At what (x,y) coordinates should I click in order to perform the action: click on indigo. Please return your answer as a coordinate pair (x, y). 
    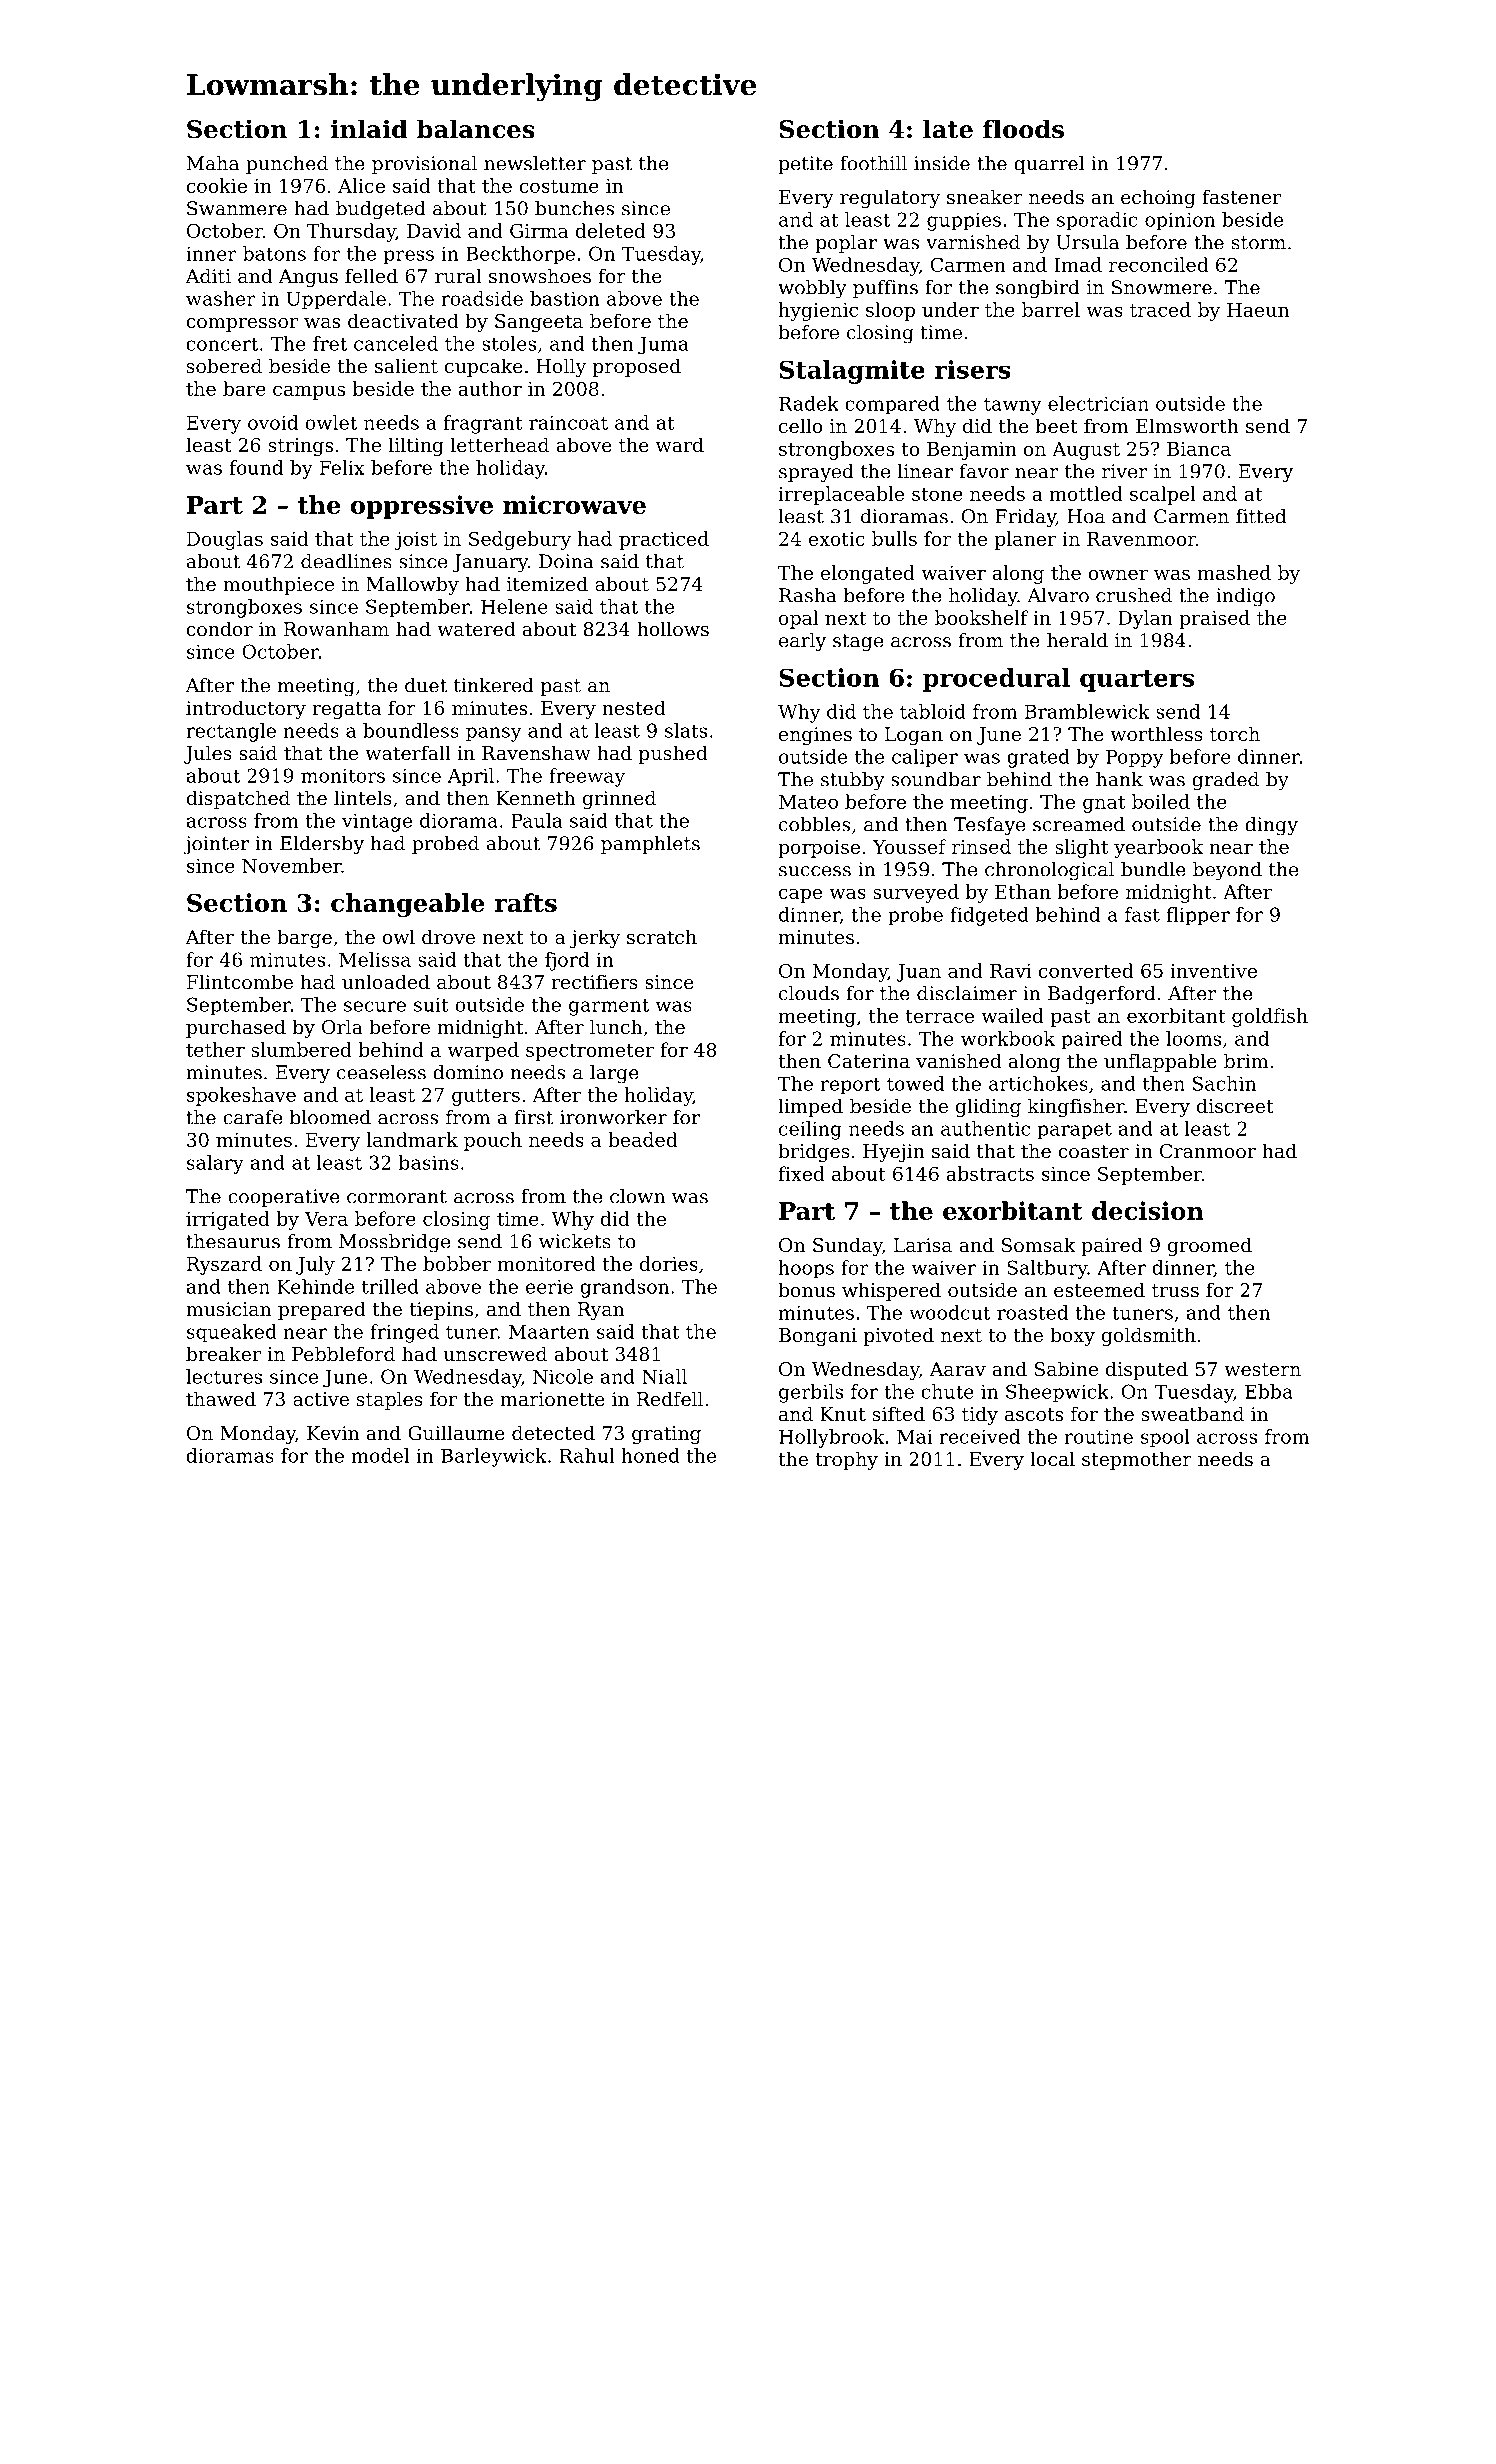
    Looking at the image, I should click on (1245, 597).
